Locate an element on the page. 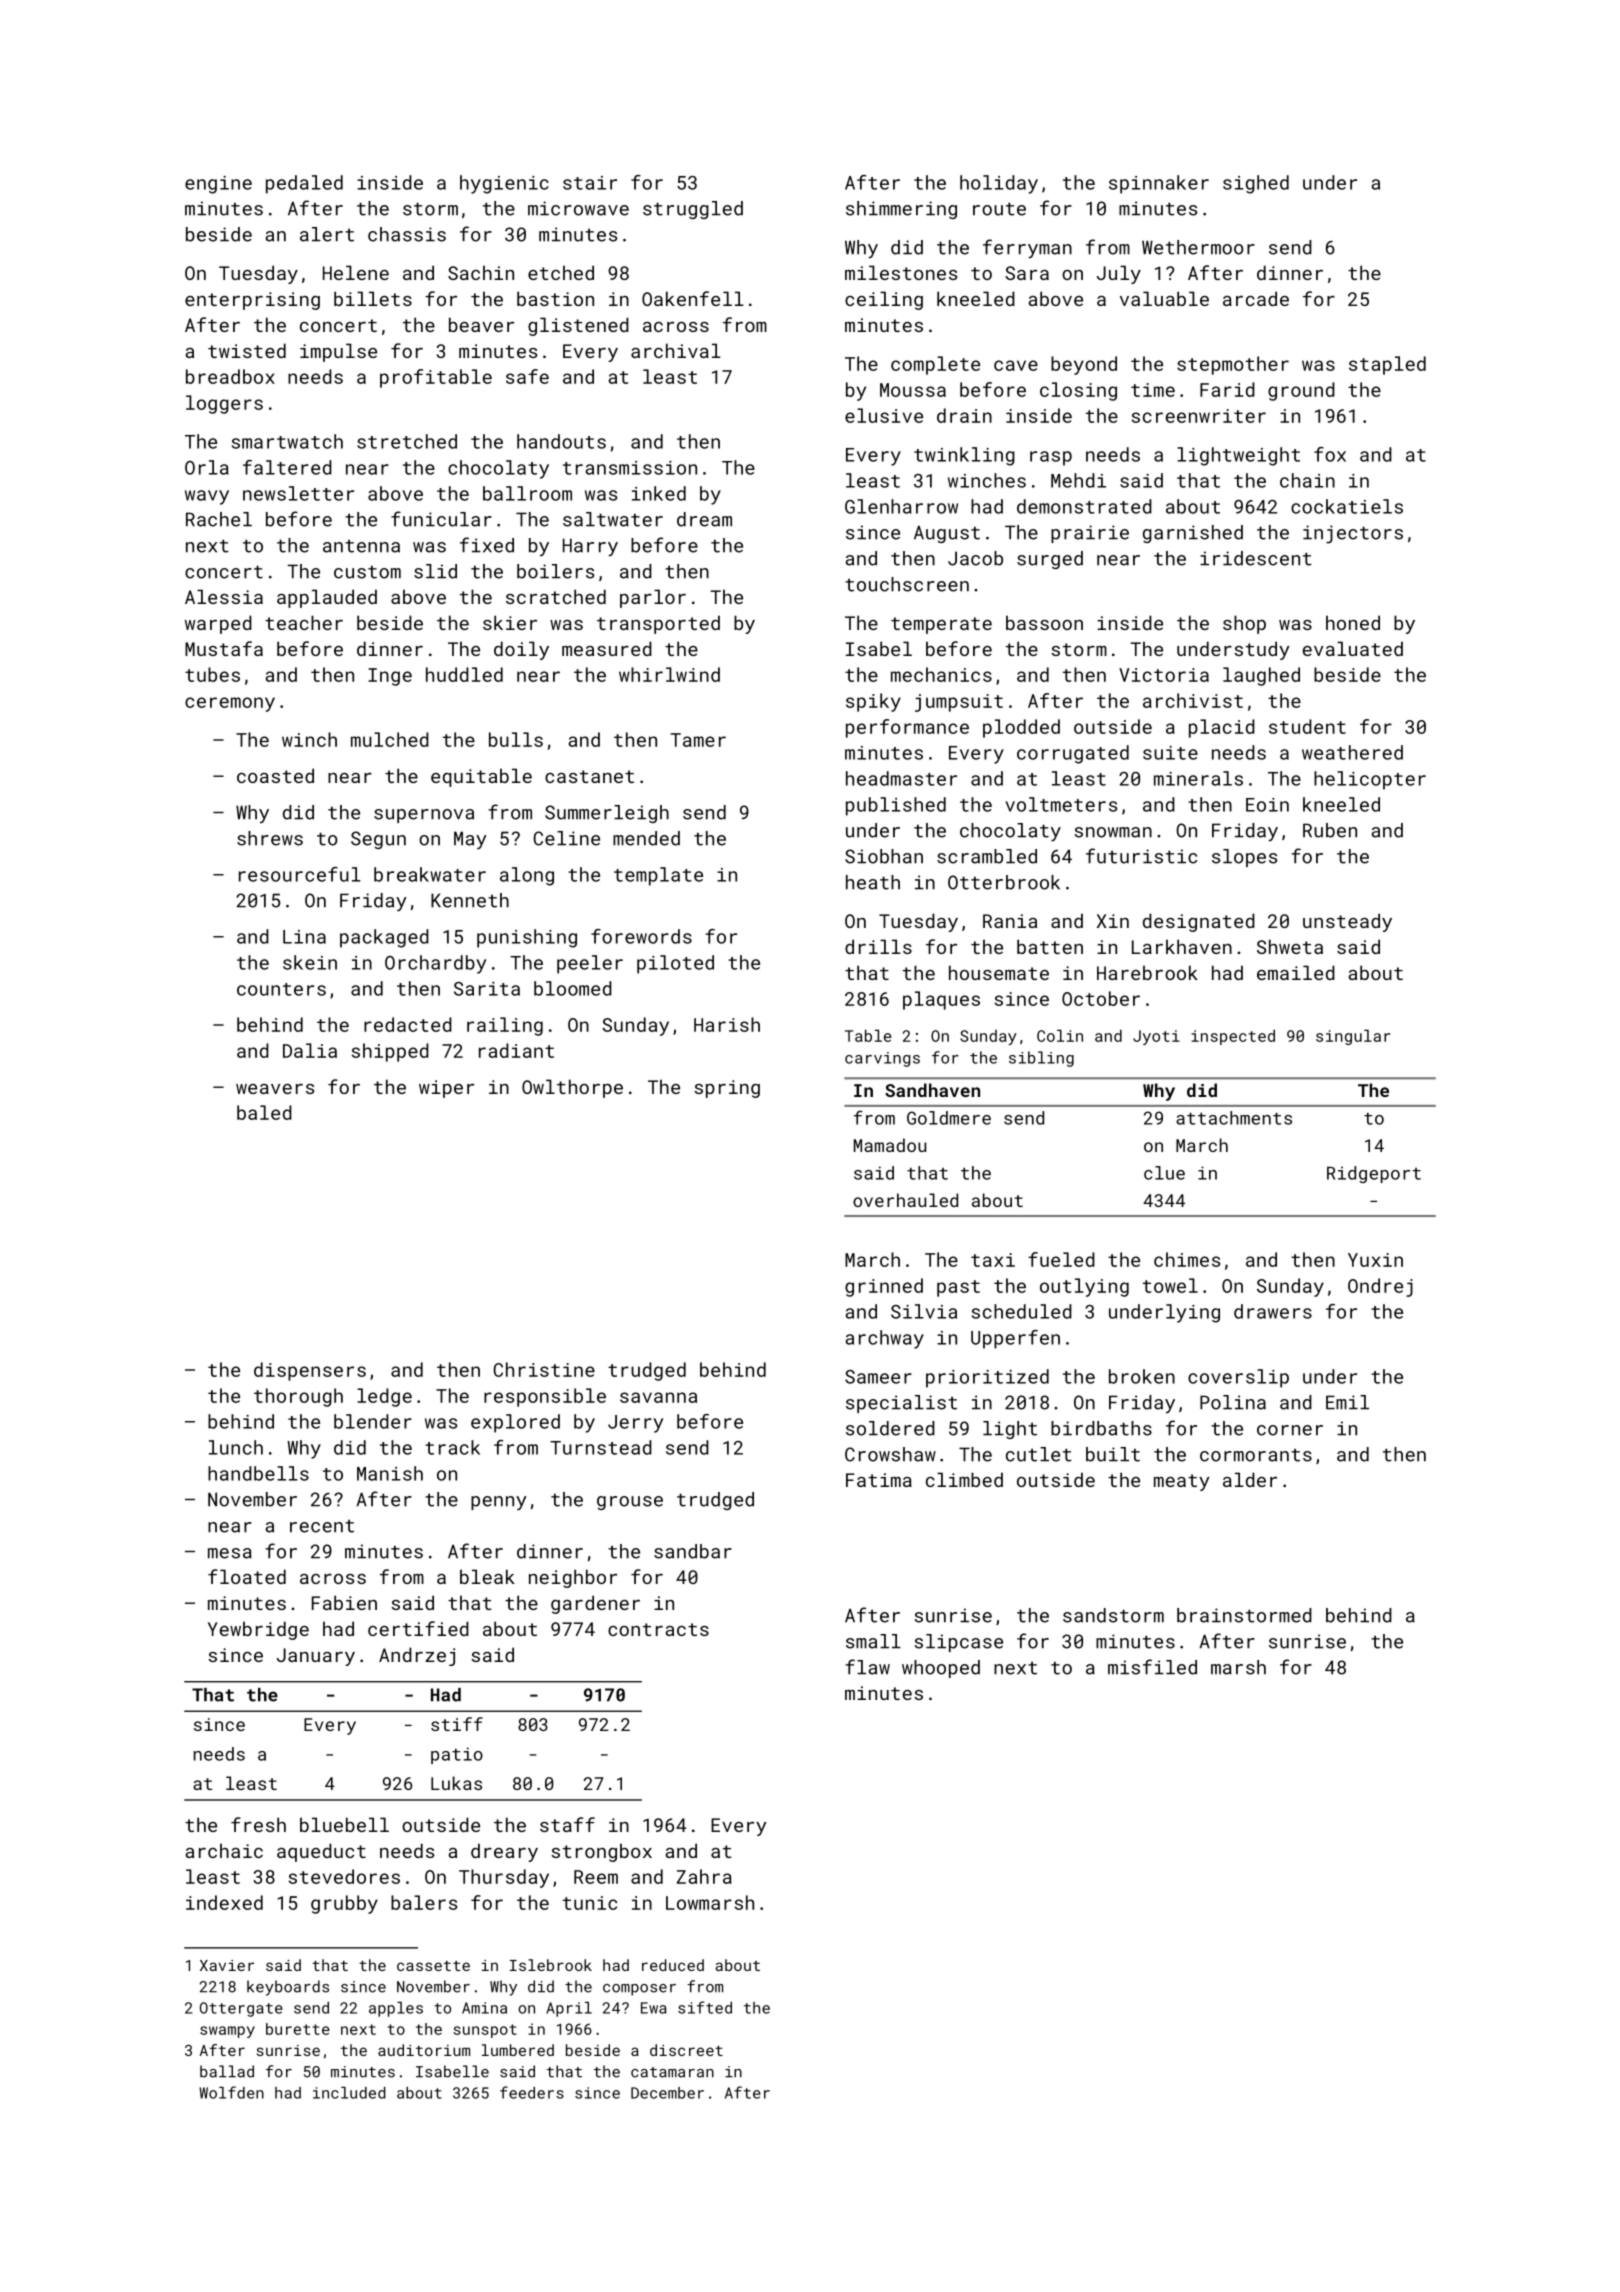  transmission is located at coordinates (630, 468).
